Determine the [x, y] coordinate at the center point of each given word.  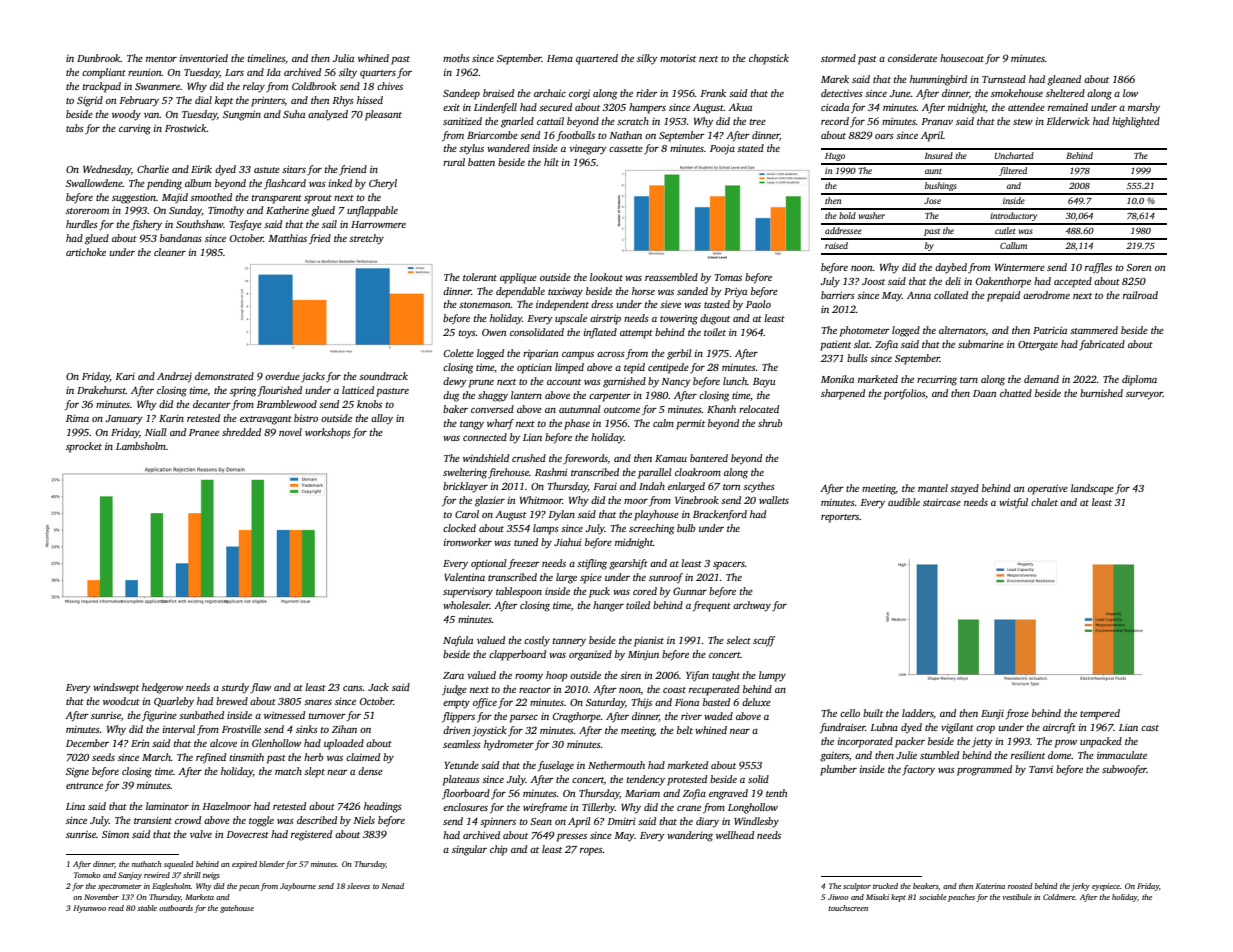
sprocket [84, 447]
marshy [1144, 108]
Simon [115, 834]
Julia [343, 58]
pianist [649, 641]
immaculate [1122, 755]
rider [647, 93]
